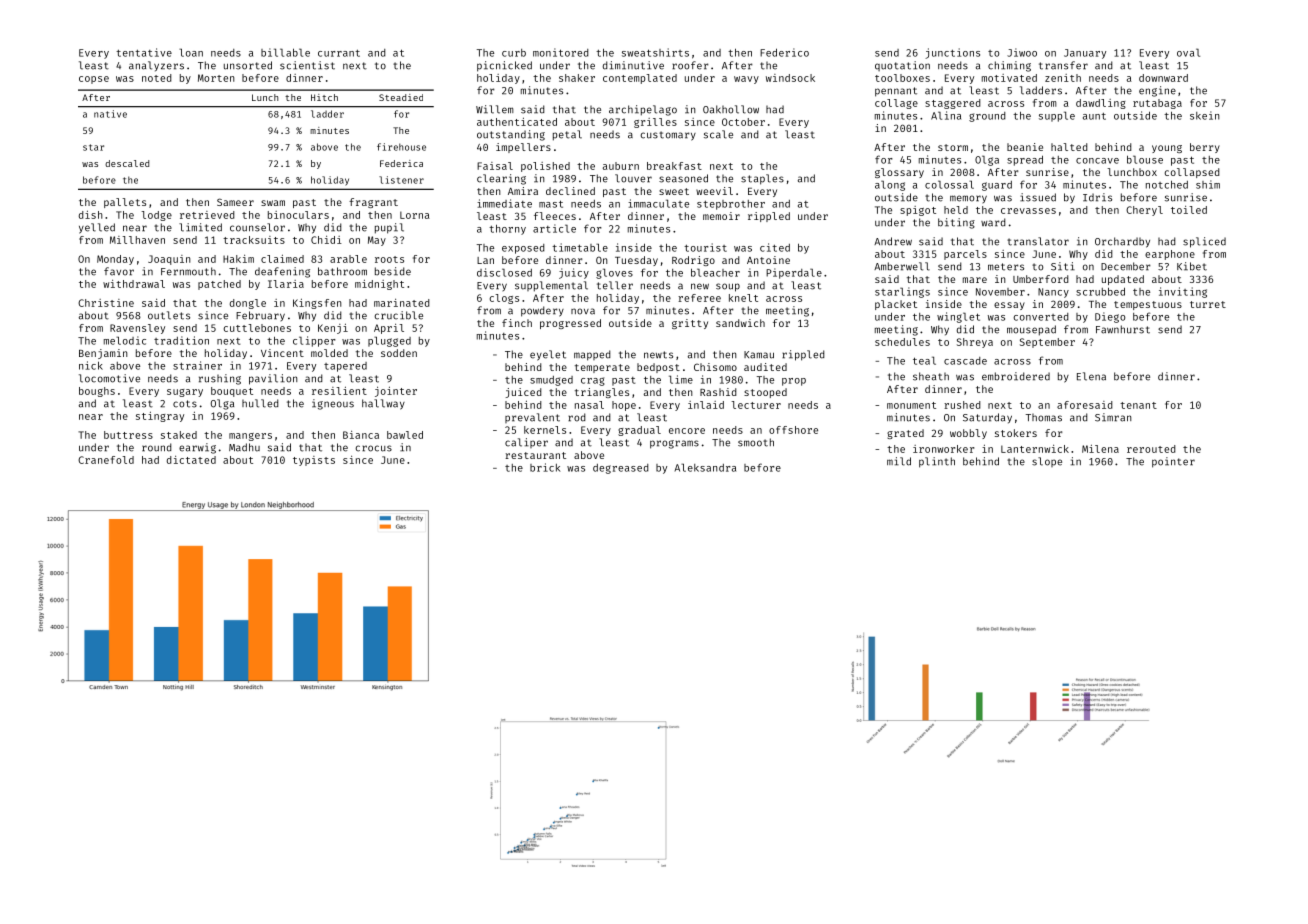  I want to click on curb, so click(514, 53).
